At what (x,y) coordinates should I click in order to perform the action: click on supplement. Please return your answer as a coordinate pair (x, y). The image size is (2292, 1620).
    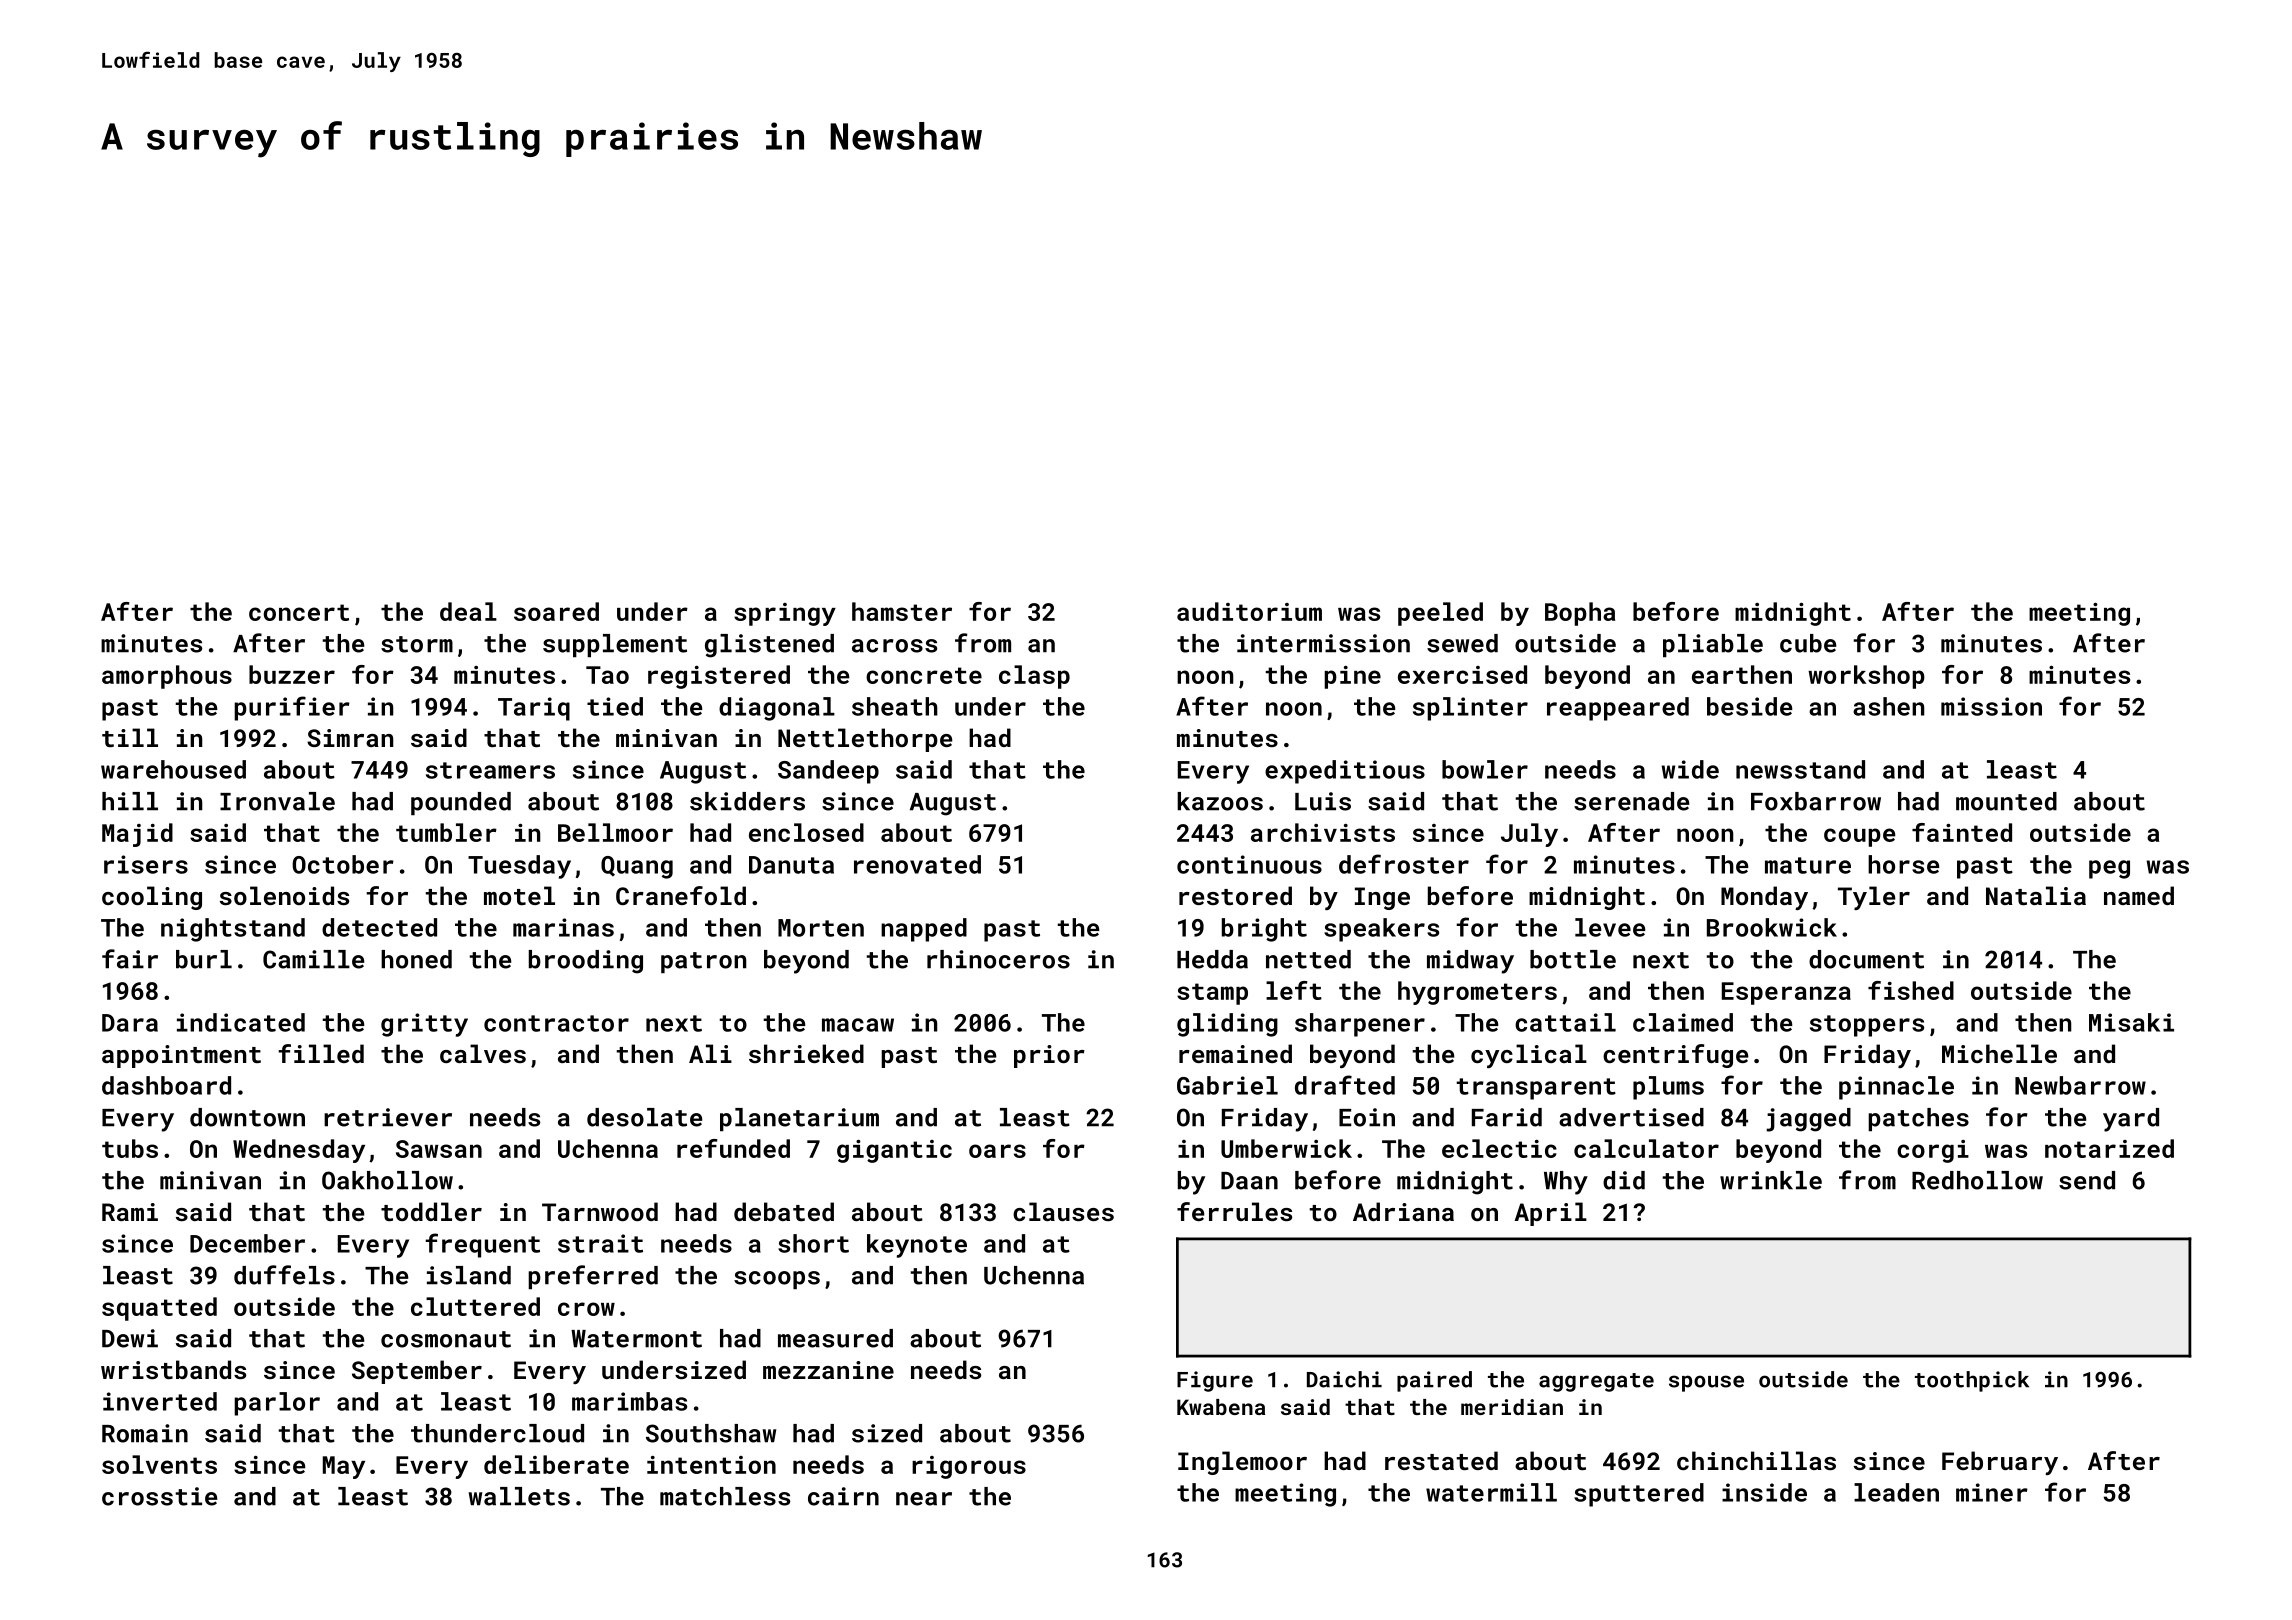
    Looking at the image, I should click on (615, 645).
